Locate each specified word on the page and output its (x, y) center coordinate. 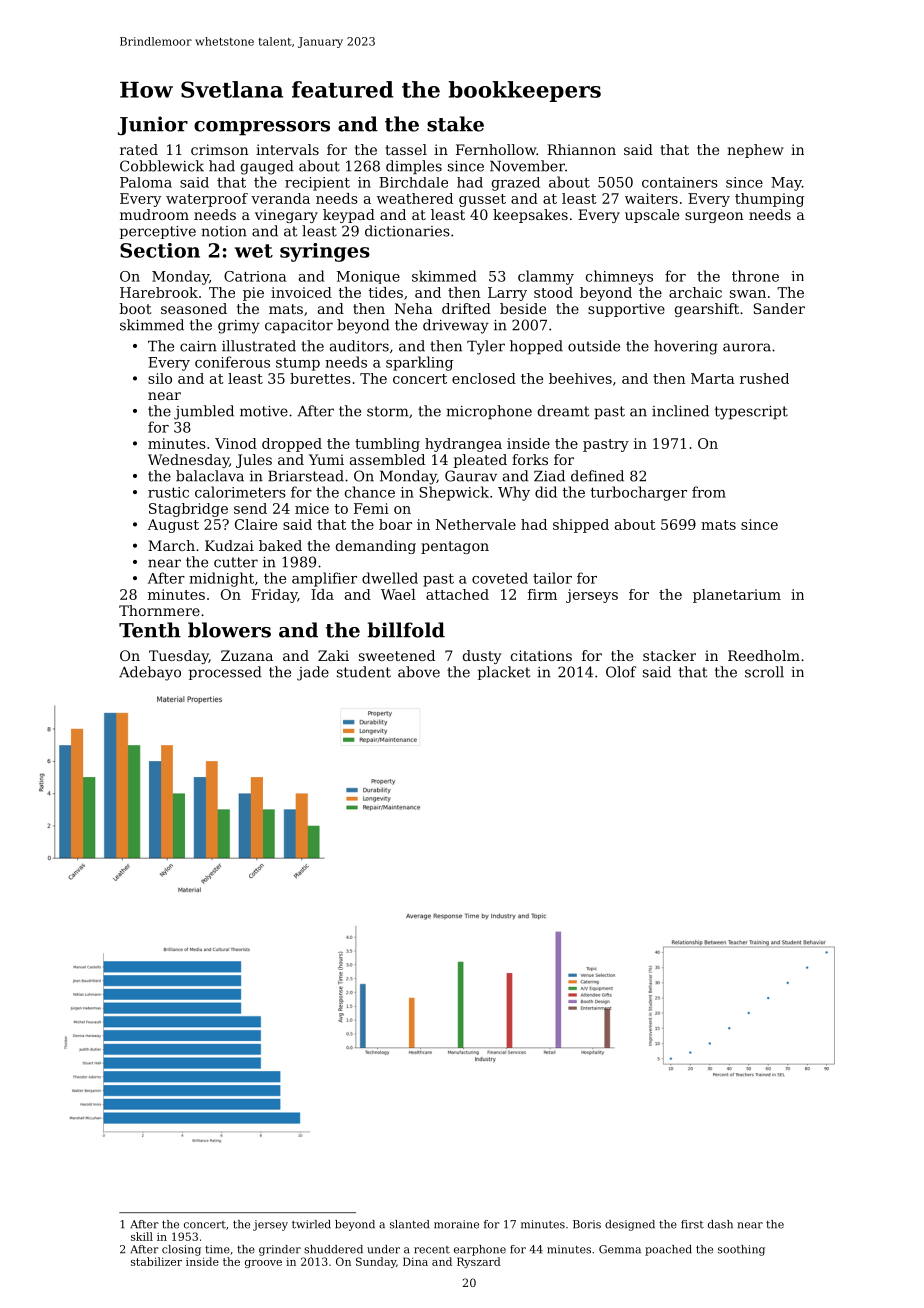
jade (313, 673)
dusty (482, 657)
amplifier (324, 579)
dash (720, 1224)
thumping (769, 200)
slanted (409, 1224)
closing (181, 1250)
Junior (153, 126)
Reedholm (764, 655)
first (692, 1224)
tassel (406, 149)
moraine (456, 1224)
